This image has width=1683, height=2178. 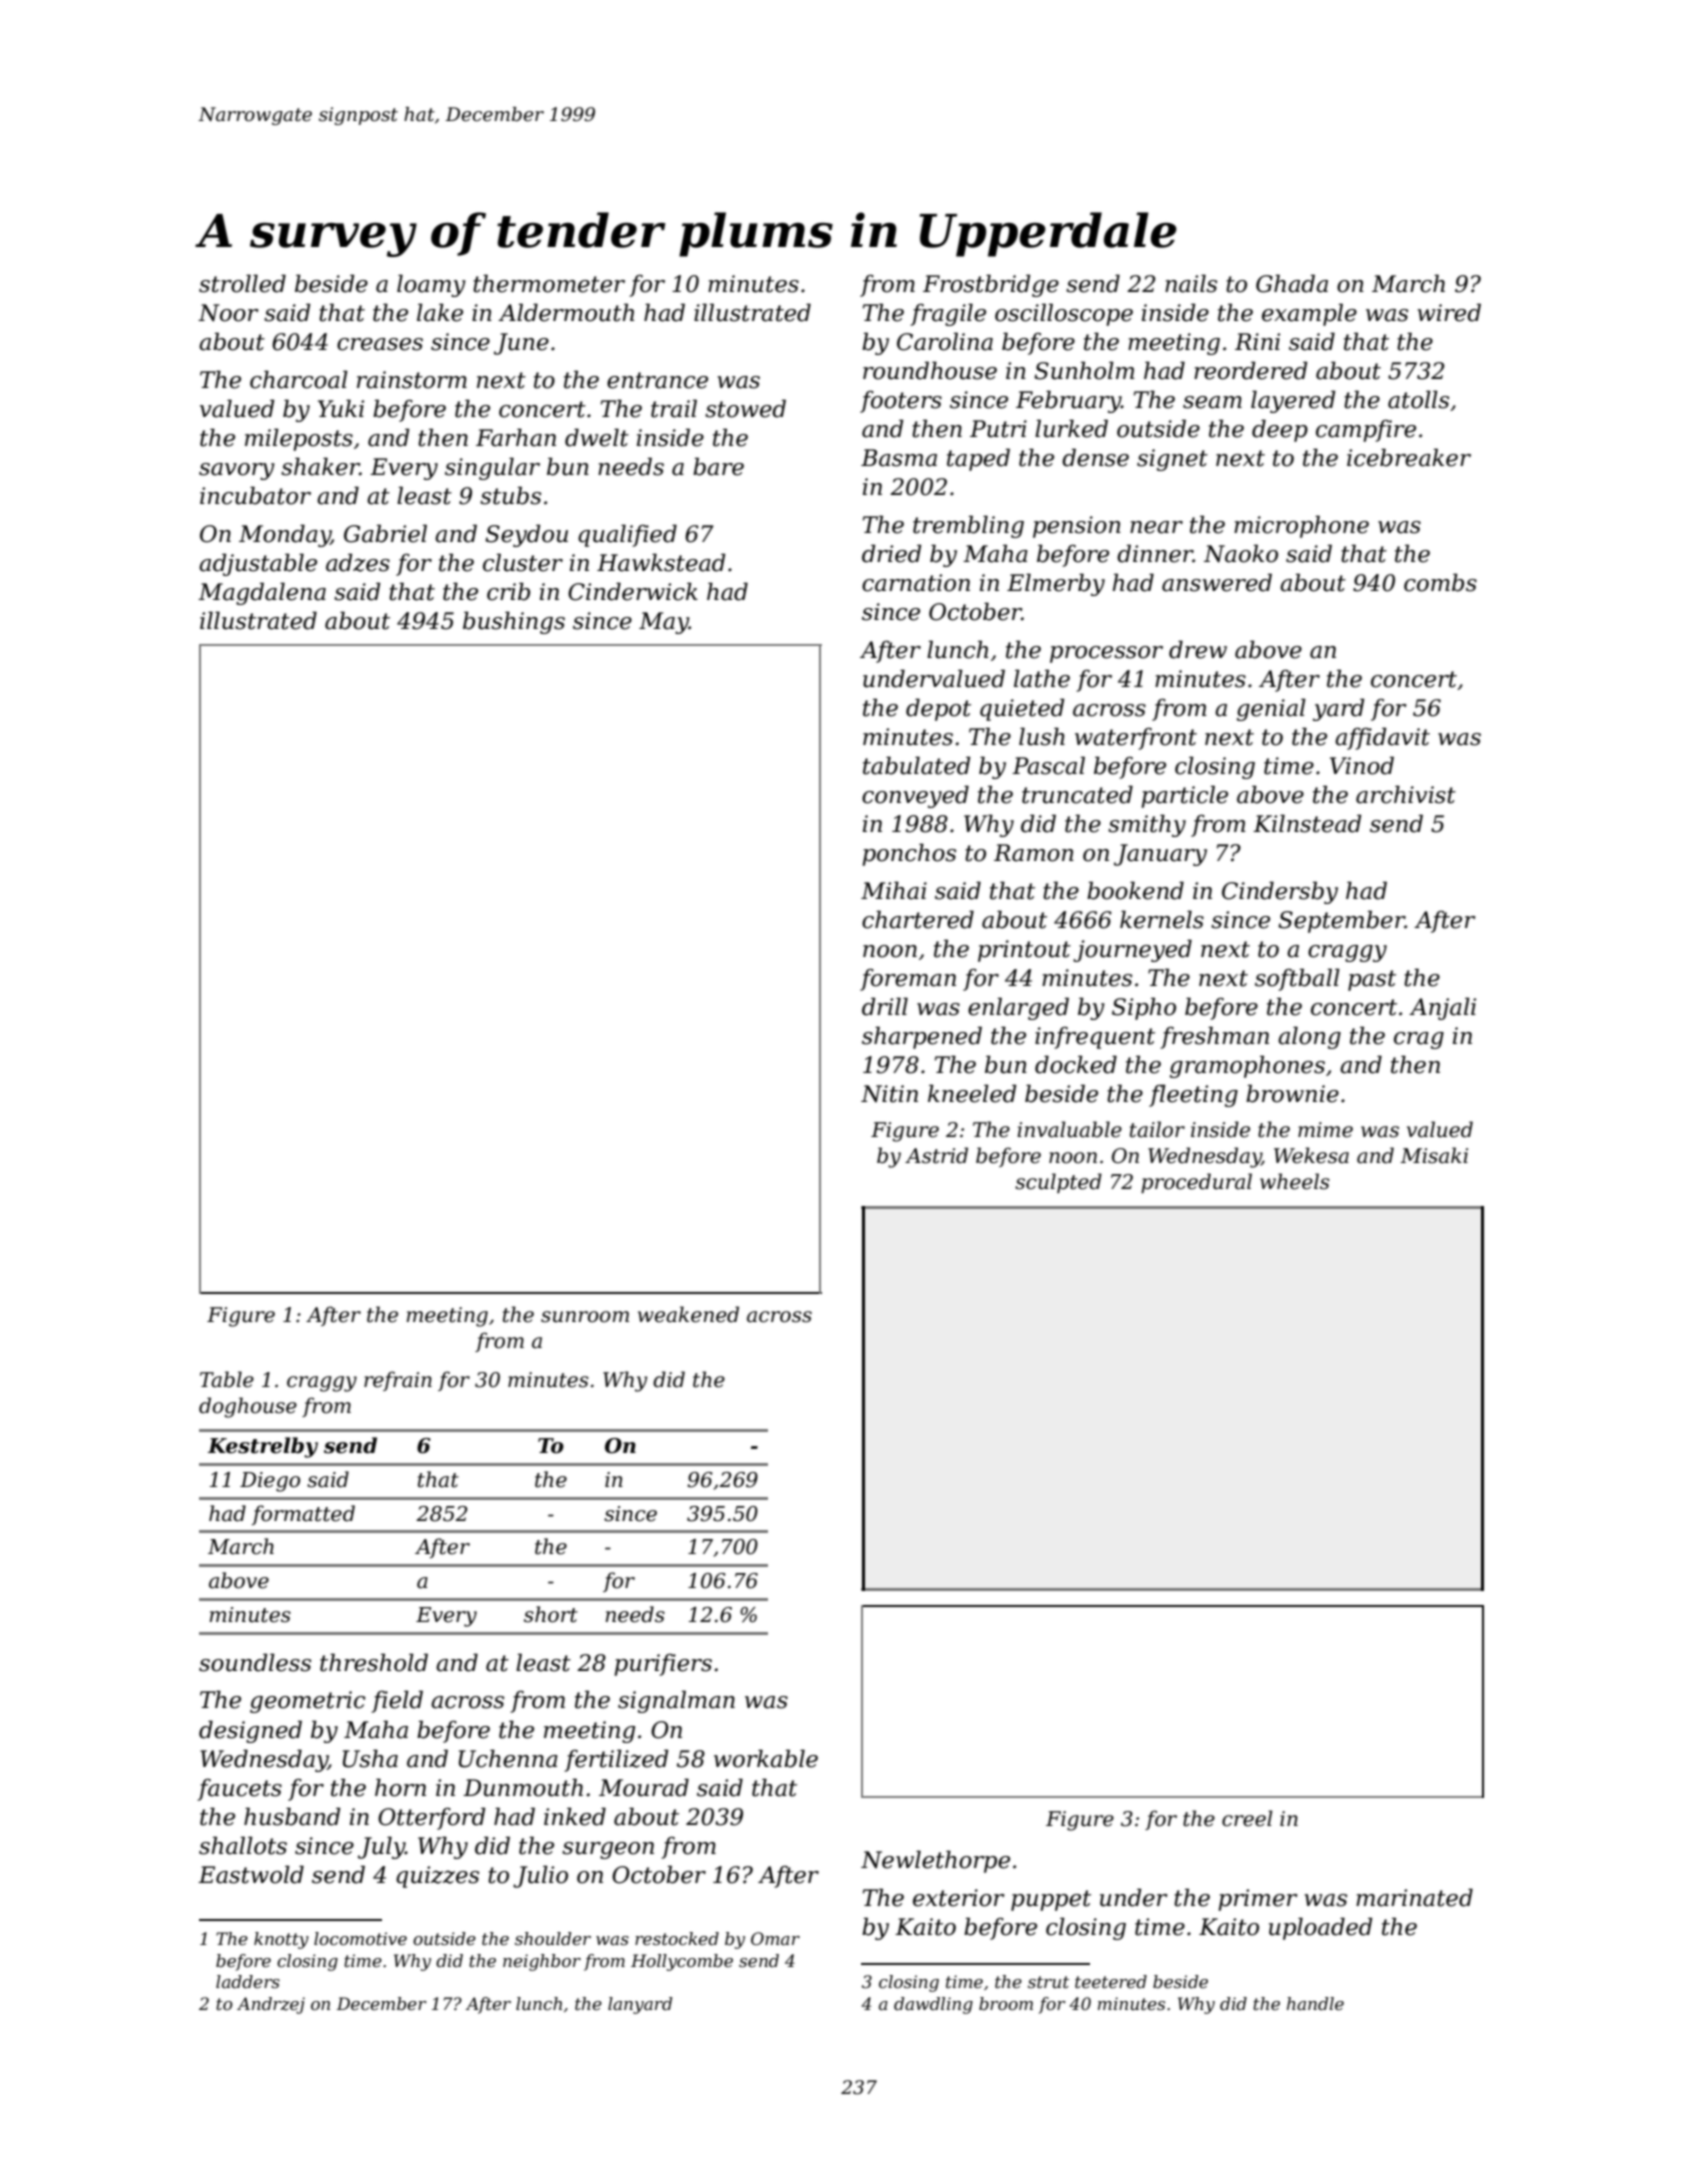 I want to click on strolled, so click(x=242, y=283).
